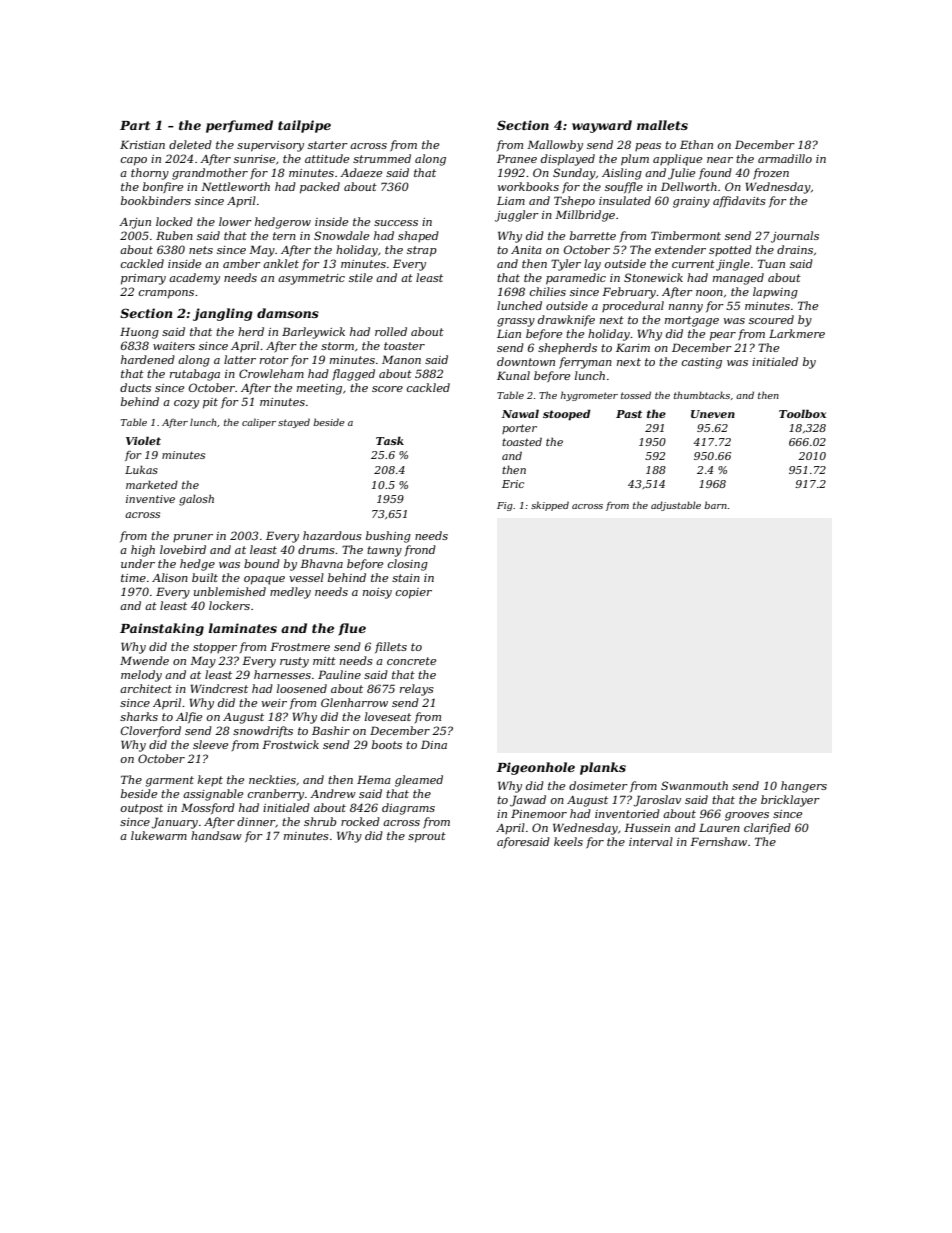 The image size is (952, 1233). Describe the element at coordinates (239, 126) in the screenshot. I see `perfumed` at that location.
